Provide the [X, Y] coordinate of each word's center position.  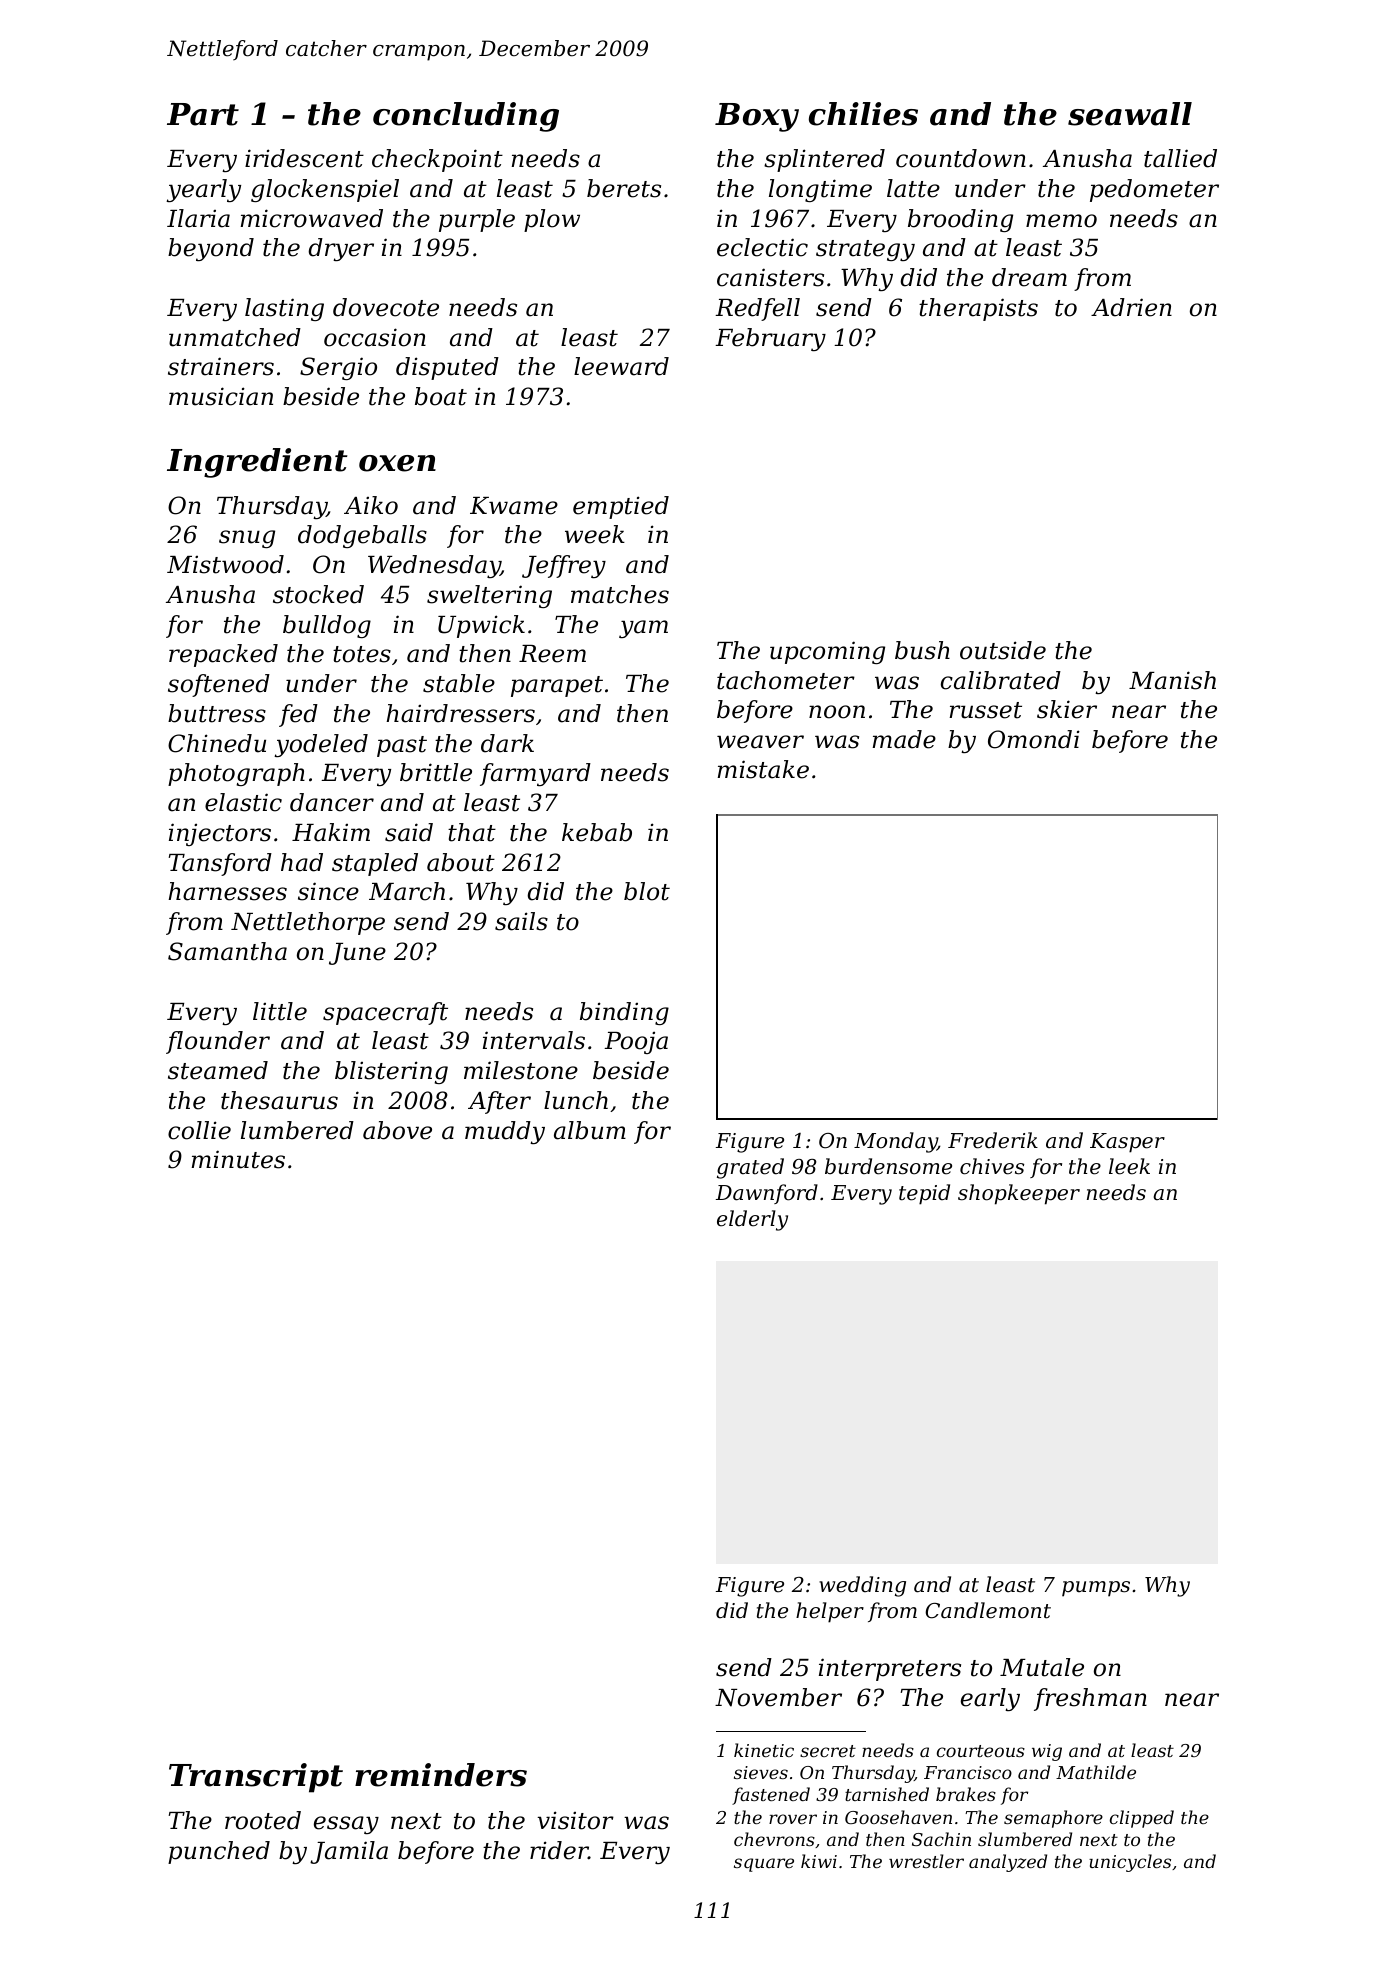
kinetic [764, 1750]
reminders [441, 1775]
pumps [1096, 1589]
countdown [961, 158]
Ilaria [198, 218]
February [770, 339]
